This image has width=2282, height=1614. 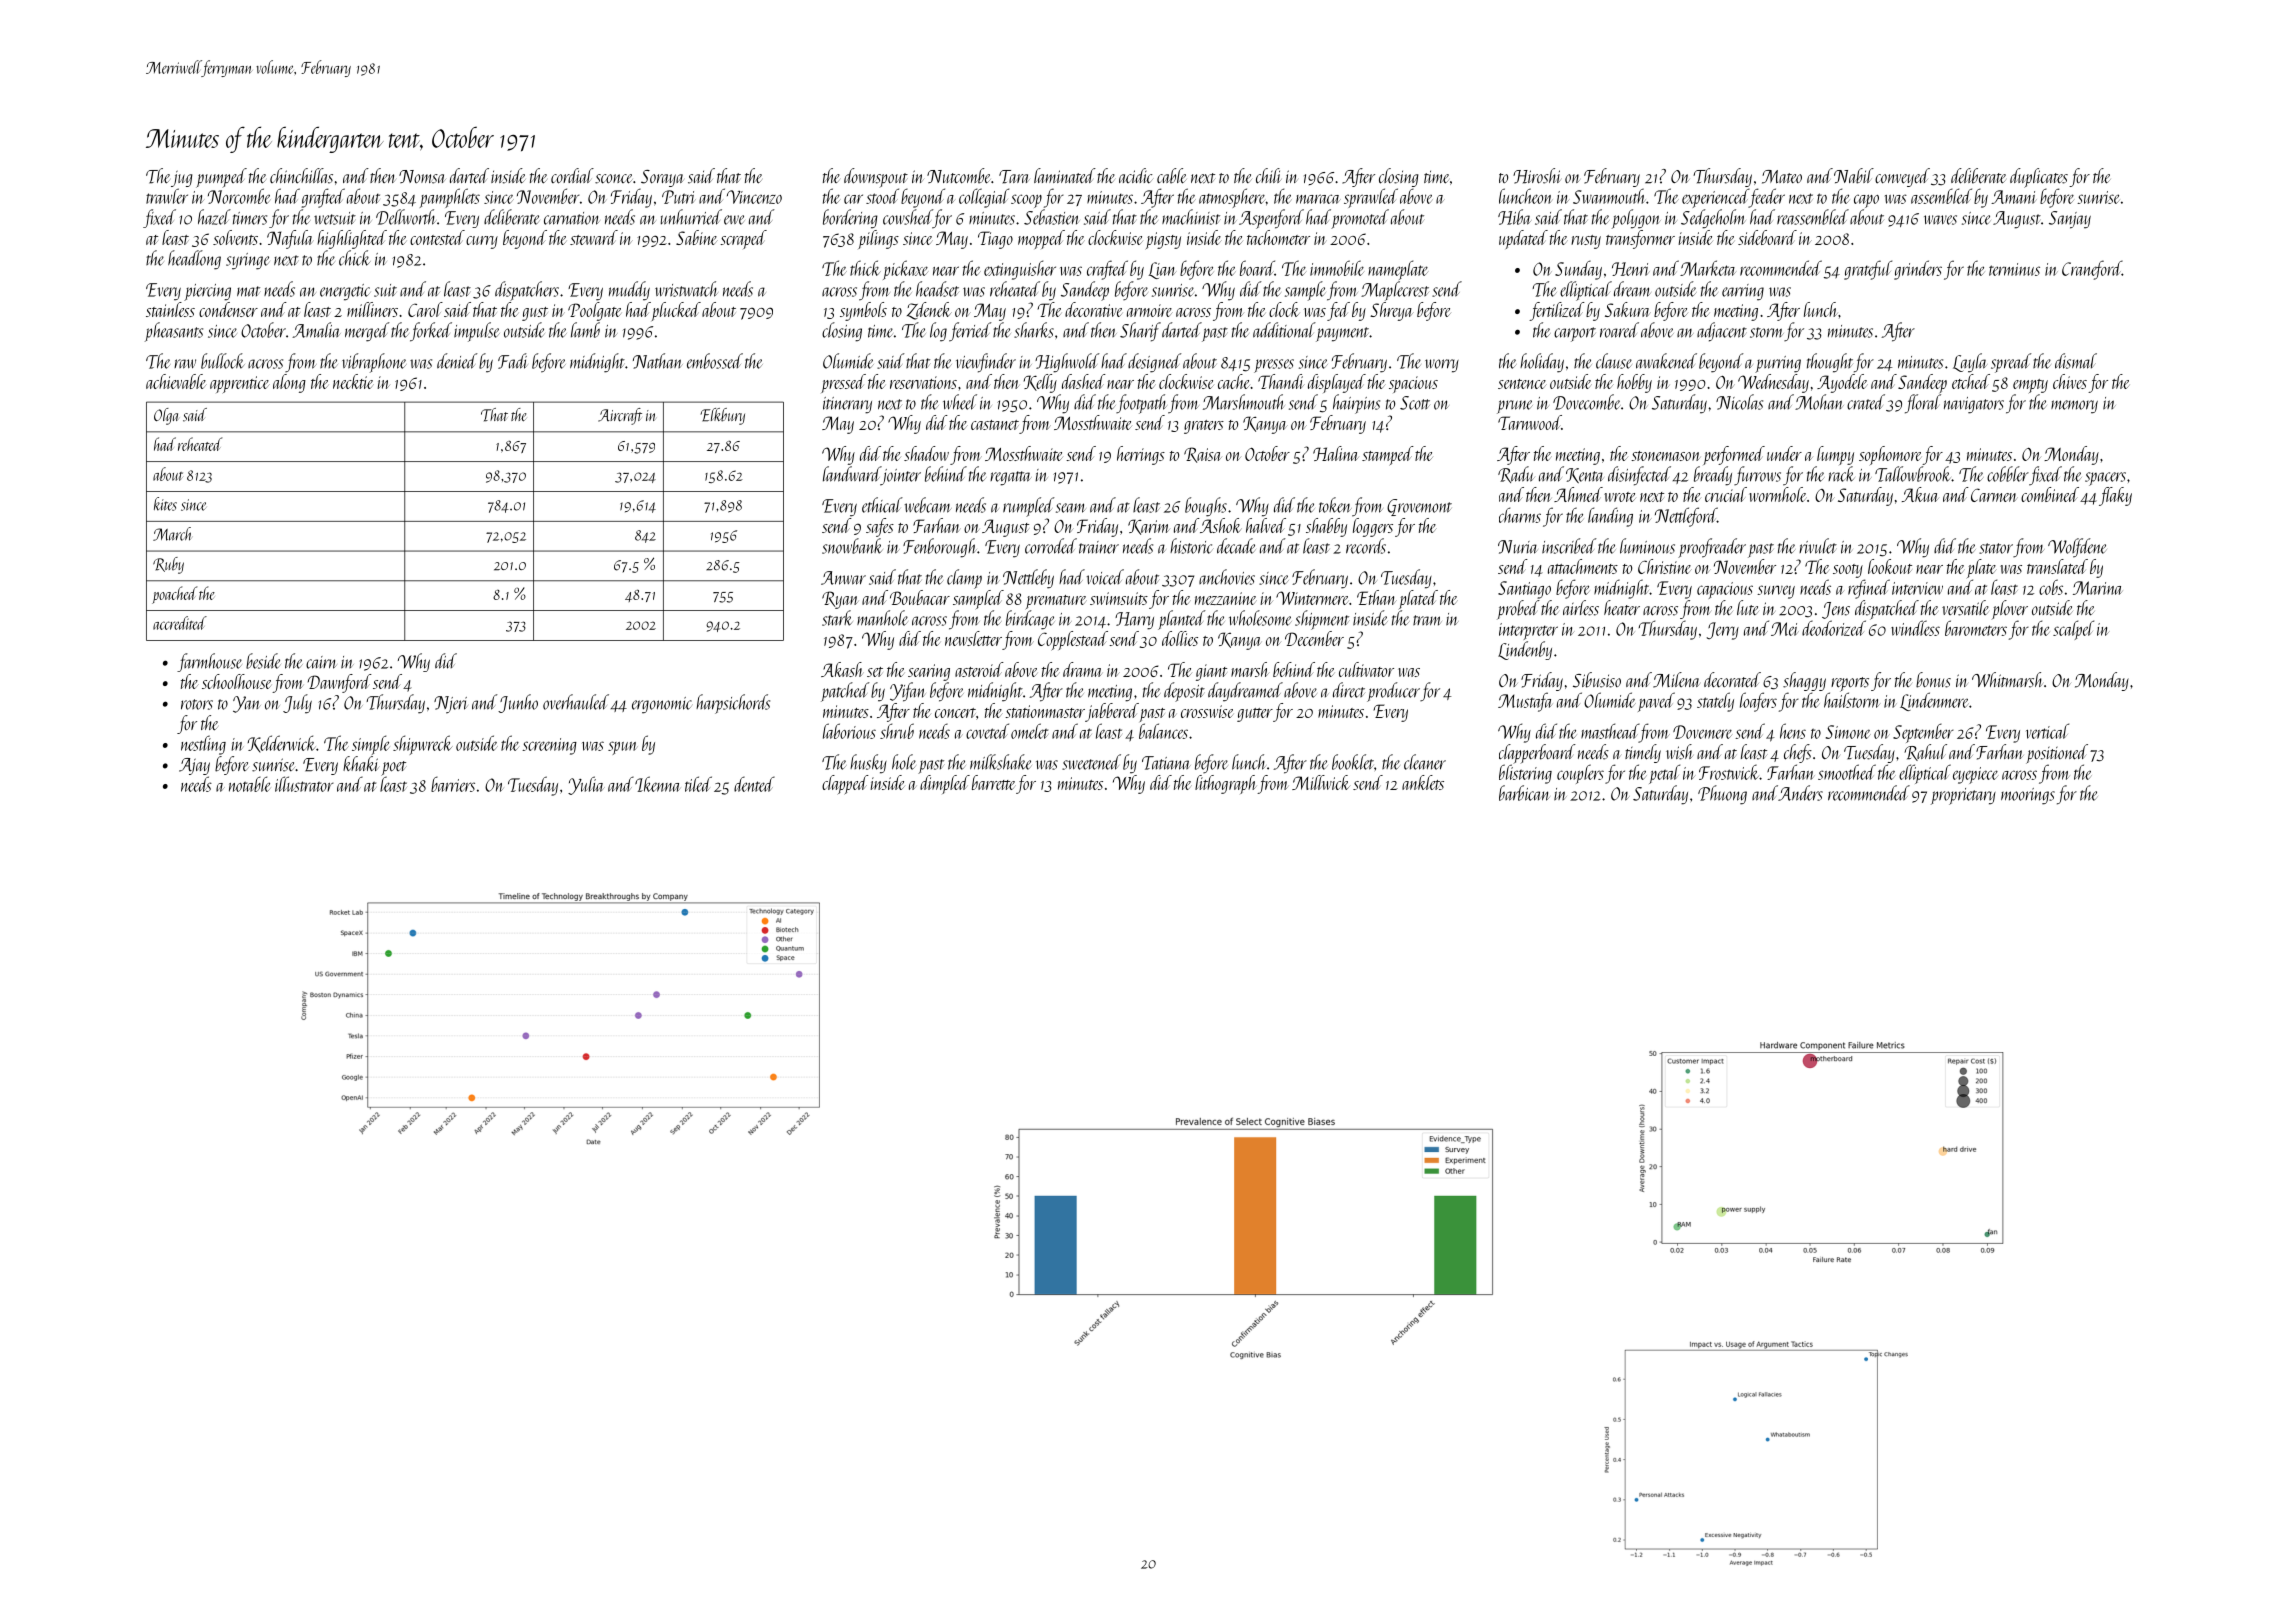 What do you see at coordinates (837, 618) in the image?
I see `stark` at bounding box center [837, 618].
